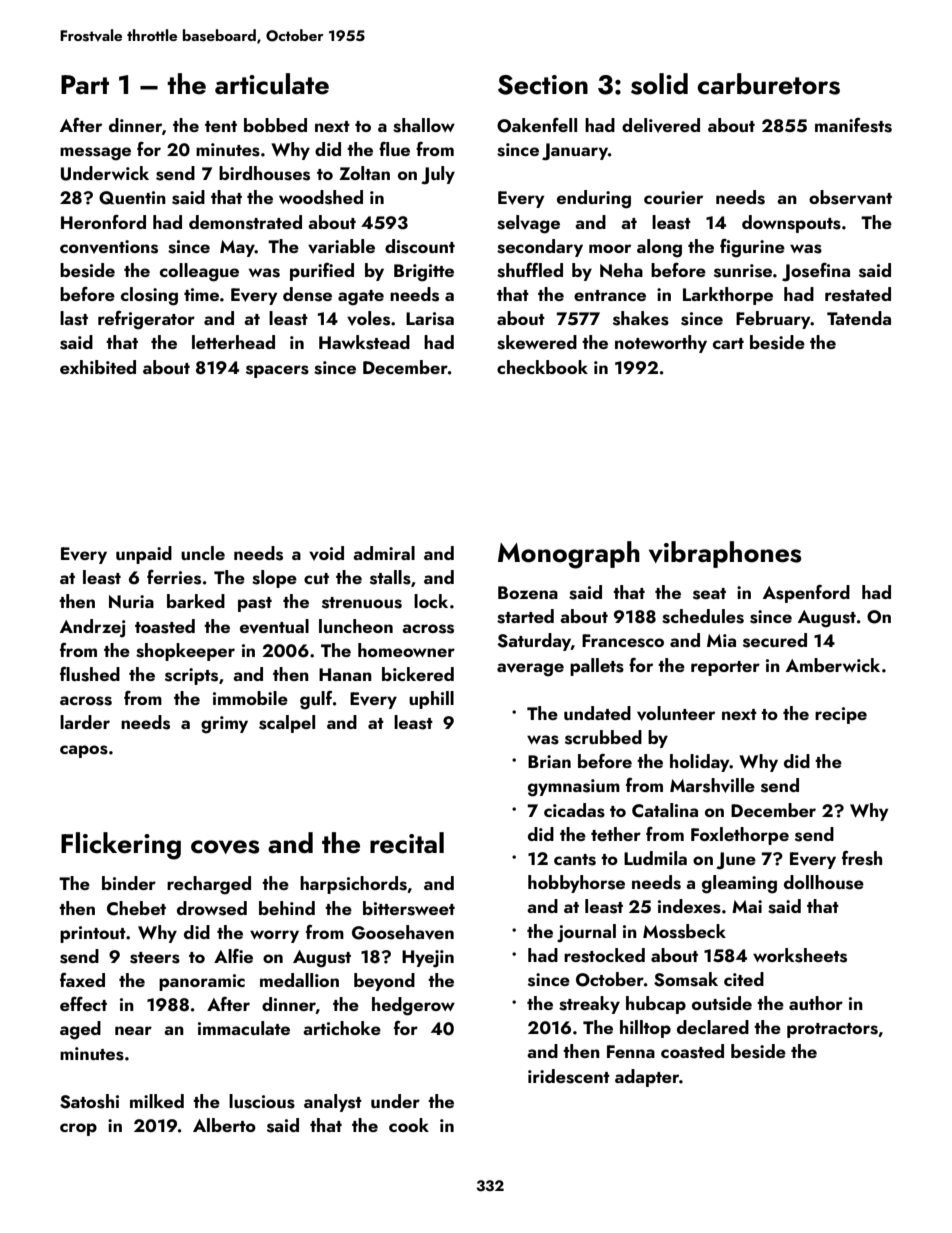  What do you see at coordinates (692, 1051) in the screenshot?
I see `coasted` at bounding box center [692, 1051].
